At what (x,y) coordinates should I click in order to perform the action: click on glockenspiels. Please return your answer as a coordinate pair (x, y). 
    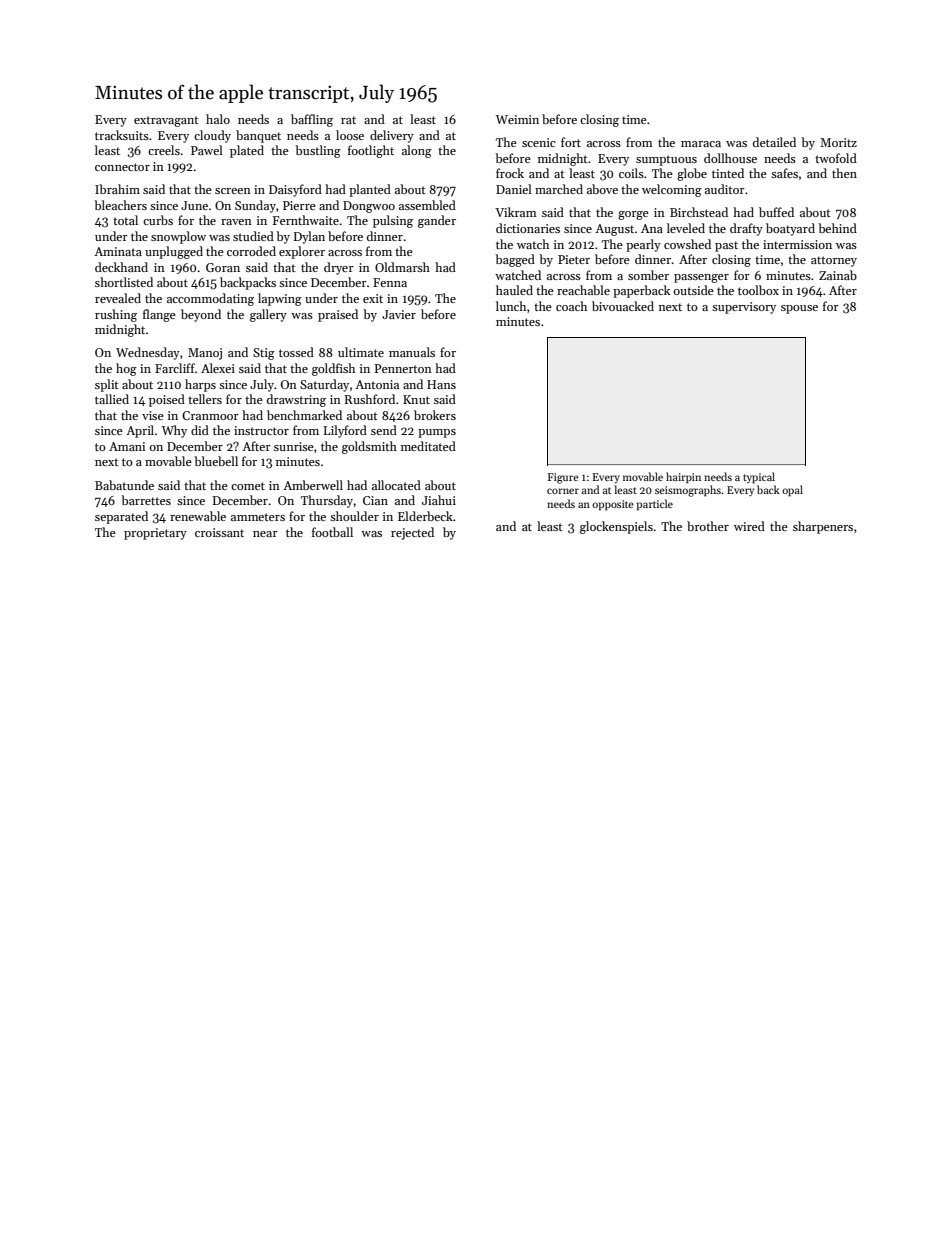
    Looking at the image, I should click on (616, 527).
